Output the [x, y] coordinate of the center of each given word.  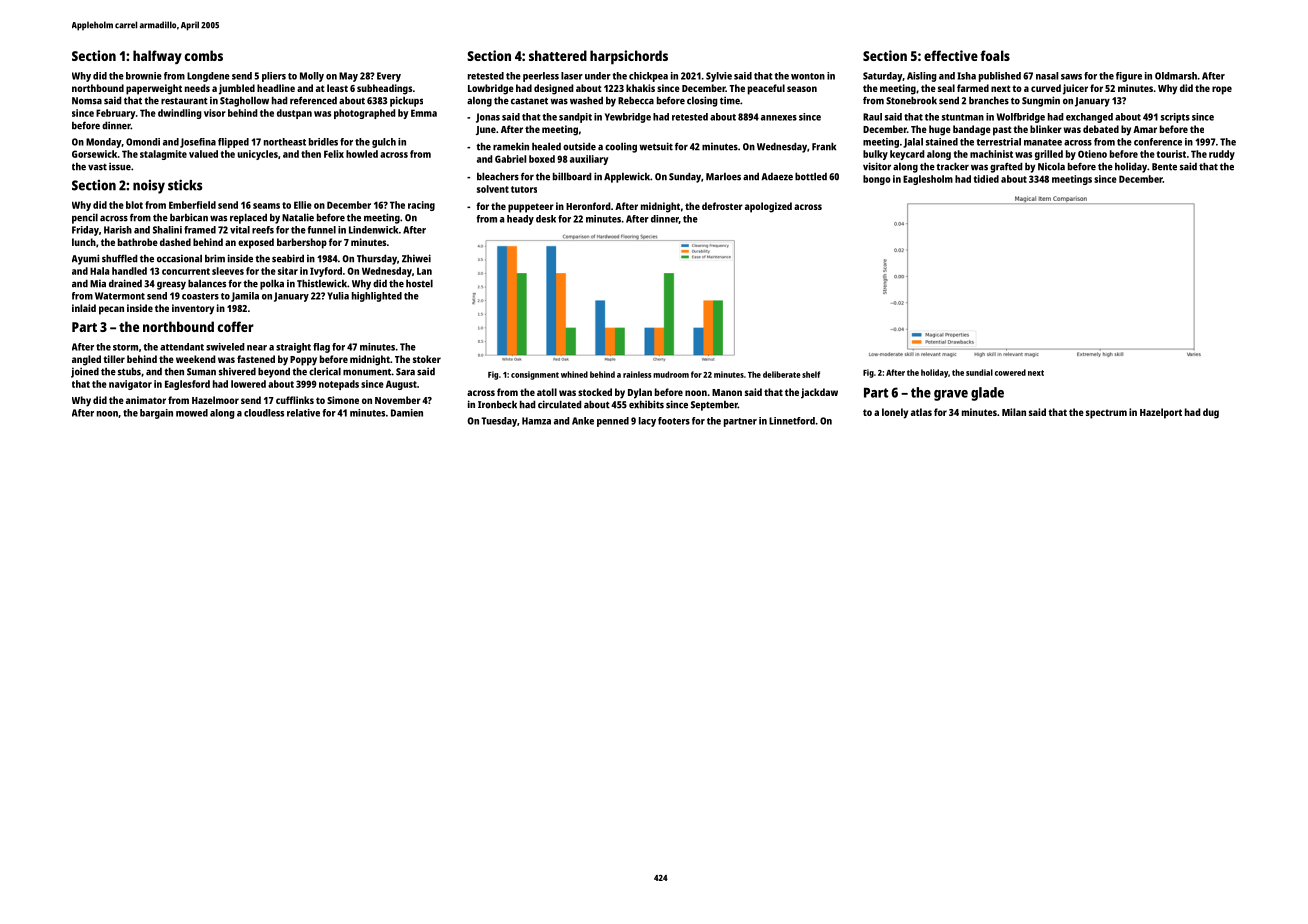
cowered [1010, 372]
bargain [156, 414]
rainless [637, 374]
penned [613, 422]
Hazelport [1161, 413]
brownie [144, 76]
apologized [768, 207]
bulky [875, 155]
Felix [334, 154]
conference [1158, 142]
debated [1101, 129]
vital [240, 230]
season [802, 89]
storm [125, 347]
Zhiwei [416, 258]
